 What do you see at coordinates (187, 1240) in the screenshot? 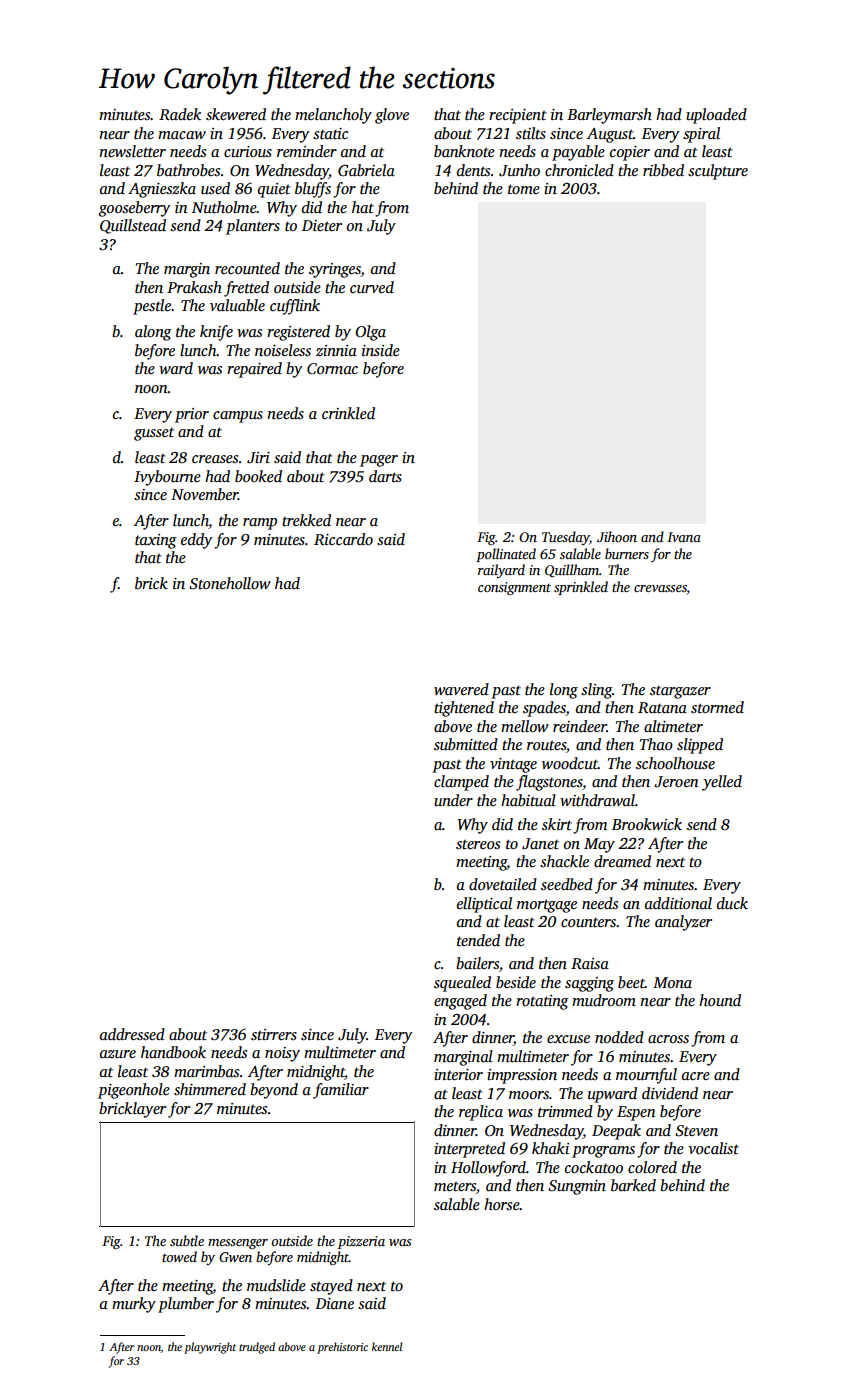
I see `subtle` at bounding box center [187, 1240].
